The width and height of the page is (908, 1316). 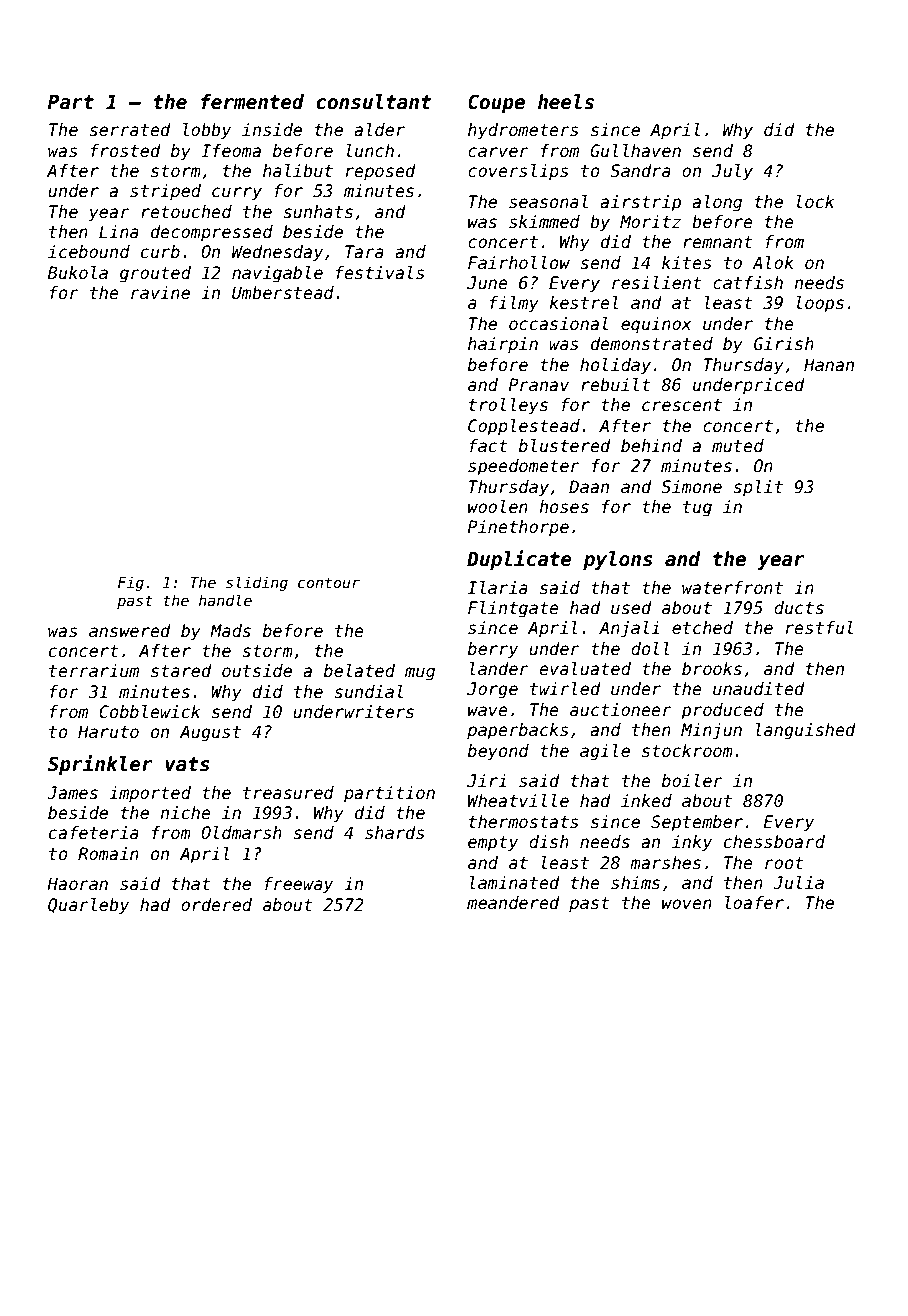 I want to click on Haruto, so click(x=108, y=732).
